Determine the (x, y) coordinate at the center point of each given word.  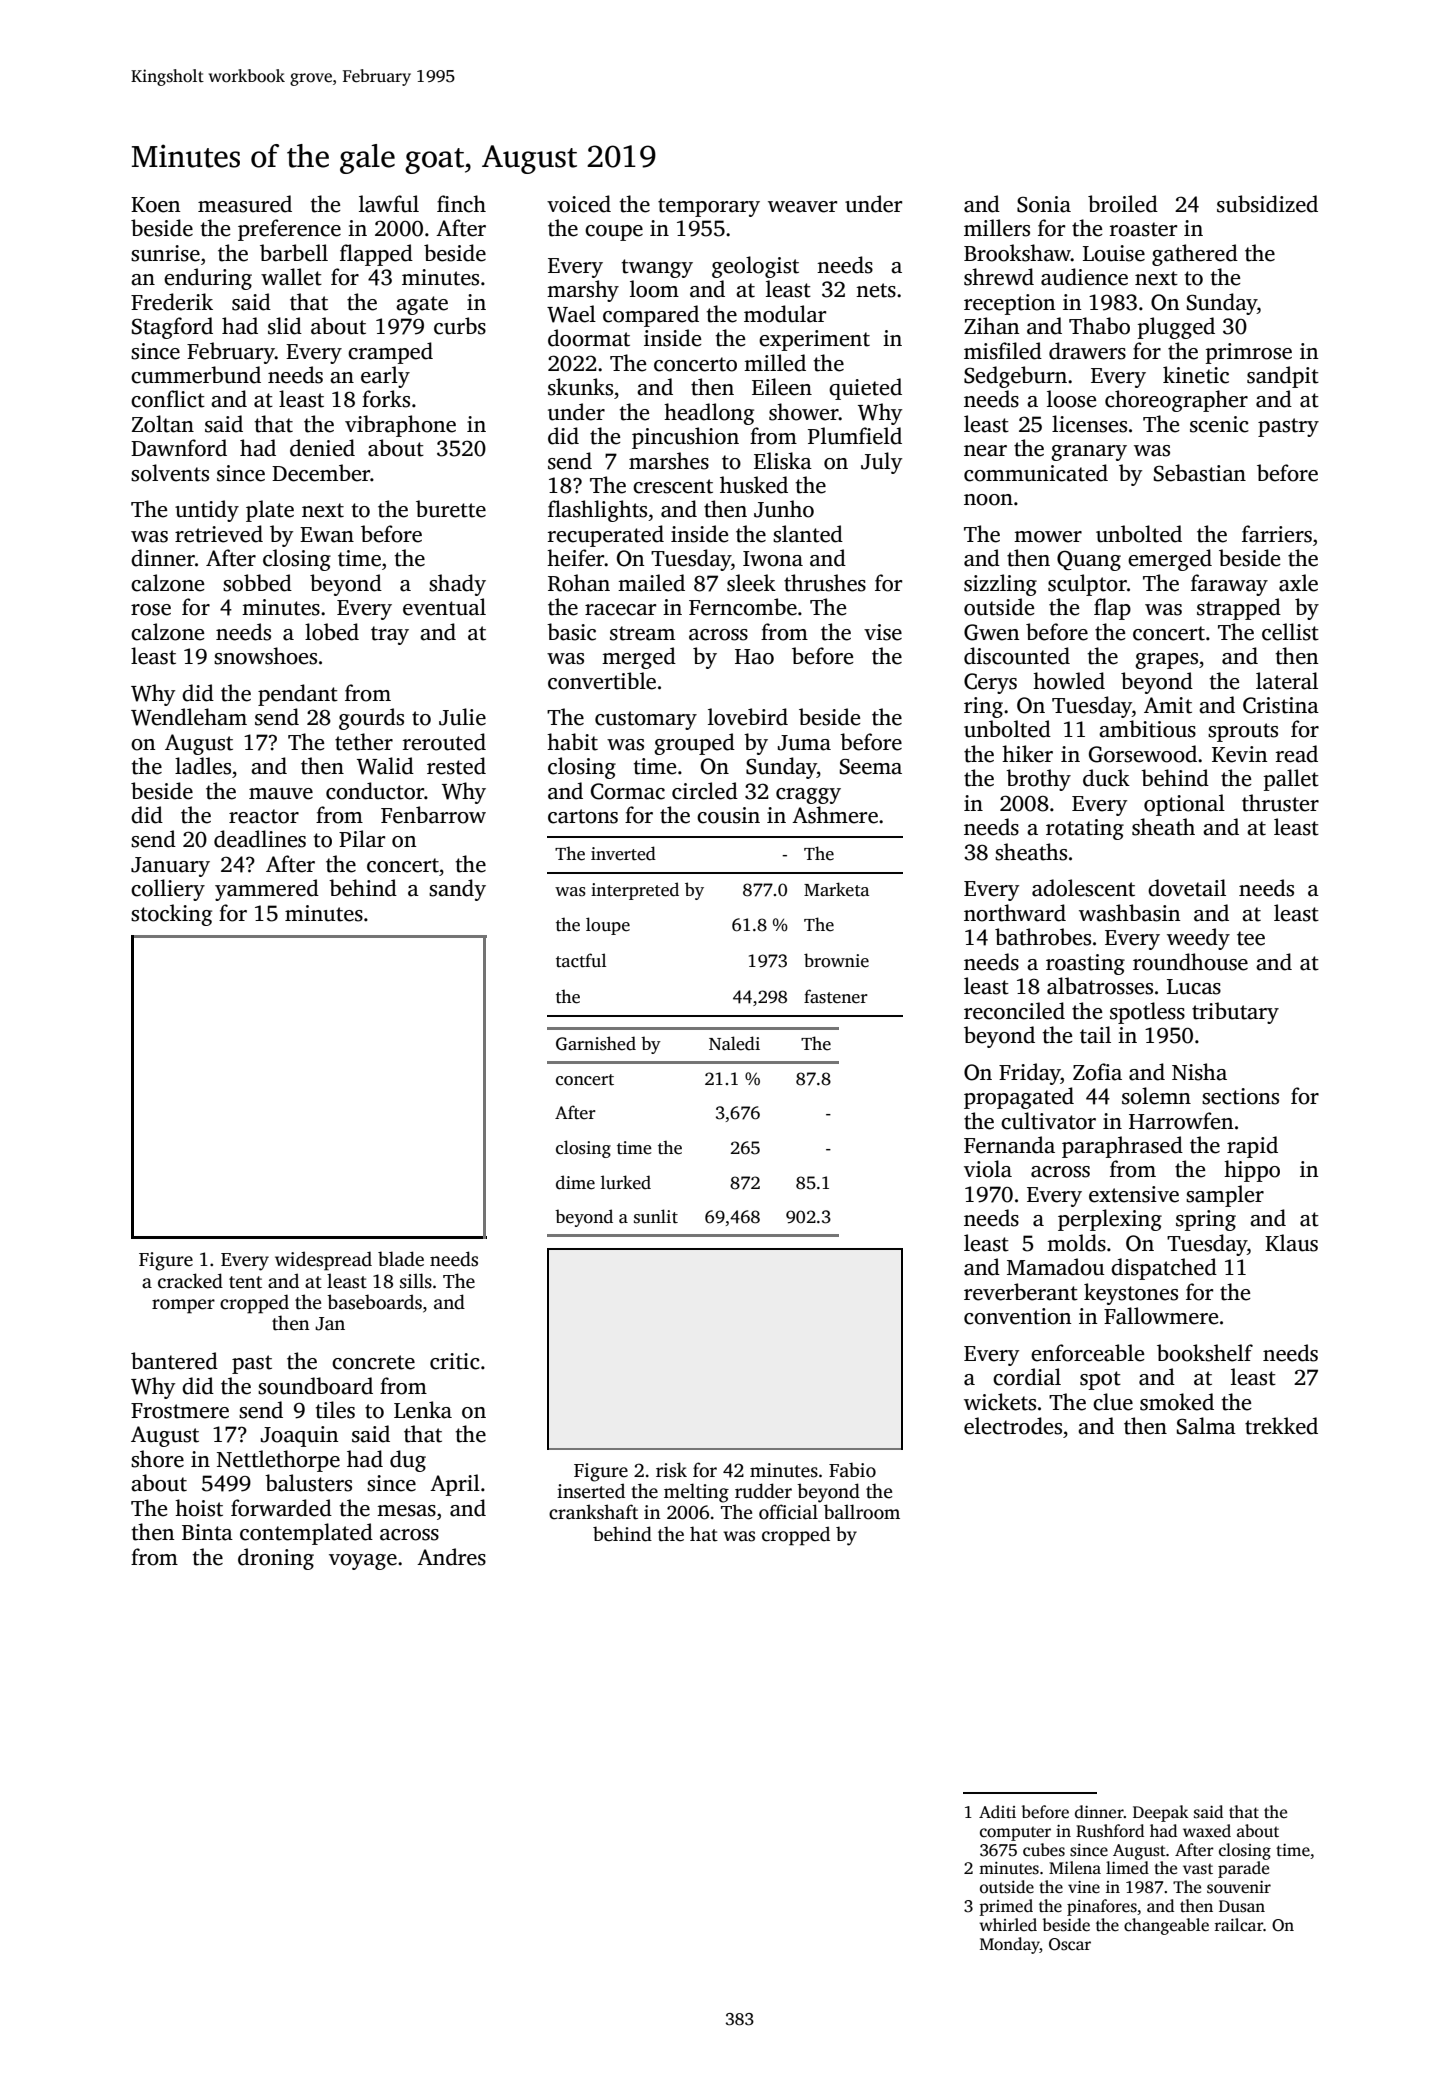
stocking (171, 915)
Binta (207, 1532)
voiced (579, 204)
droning (276, 1559)
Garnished (596, 1043)
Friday (1030, 1074)
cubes (1044, 1850)
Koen (156, 205)
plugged (1176, 328)
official (788, 1512)
